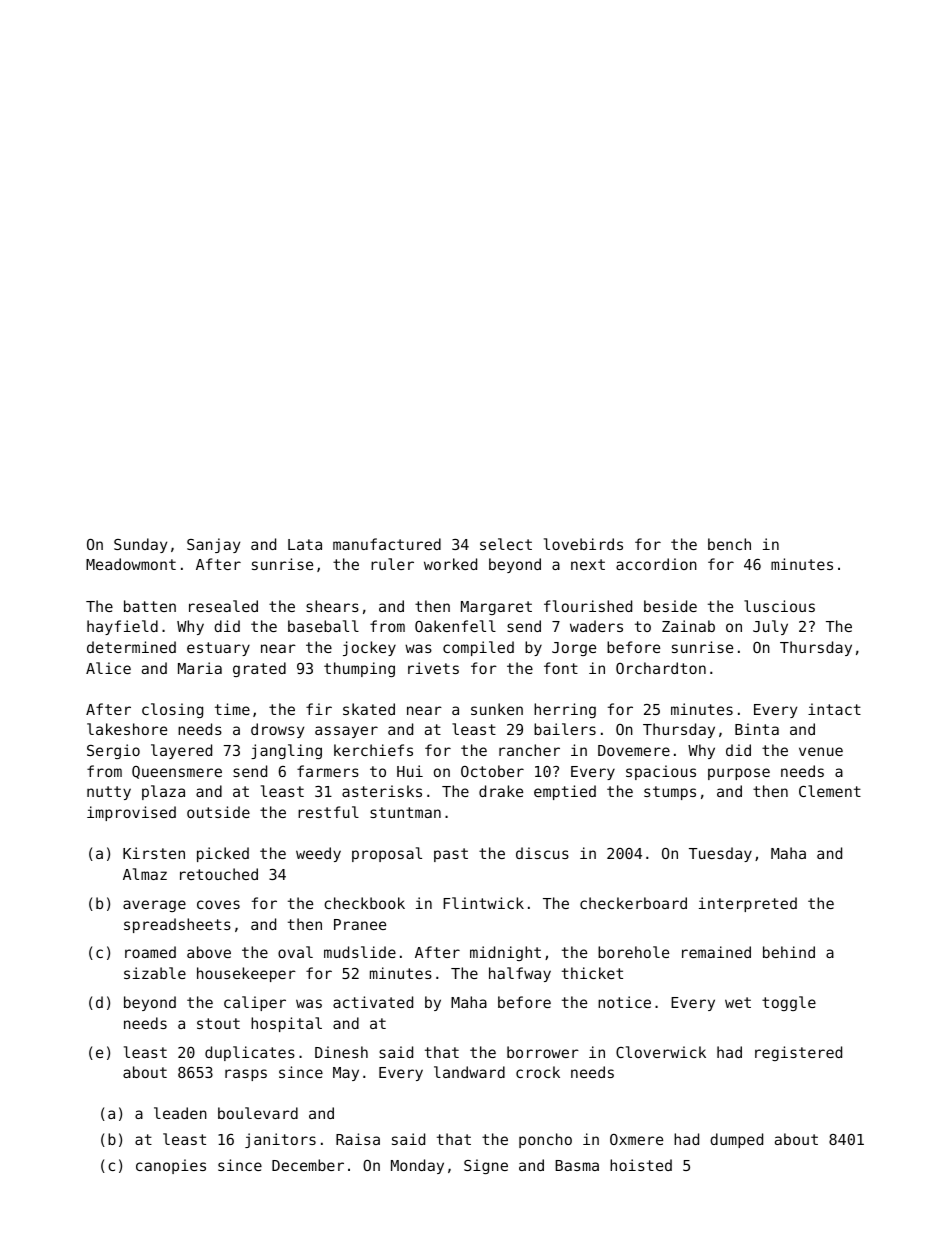  Describe the element at coordinates (213, 545) in the screenshot. I see `Sanjay` at that location.
